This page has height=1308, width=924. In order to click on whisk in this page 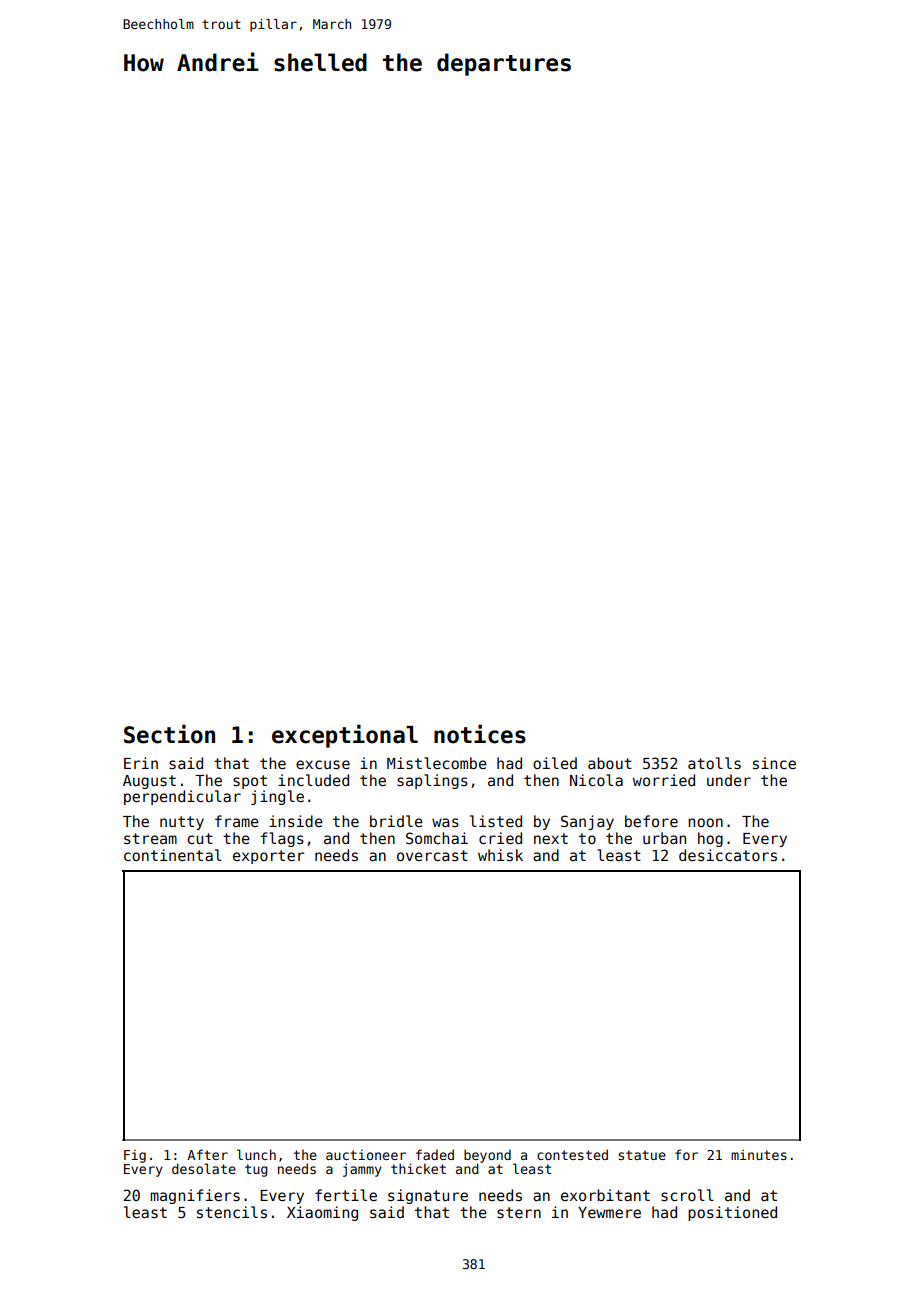, I will do `click(500, 855)`.
